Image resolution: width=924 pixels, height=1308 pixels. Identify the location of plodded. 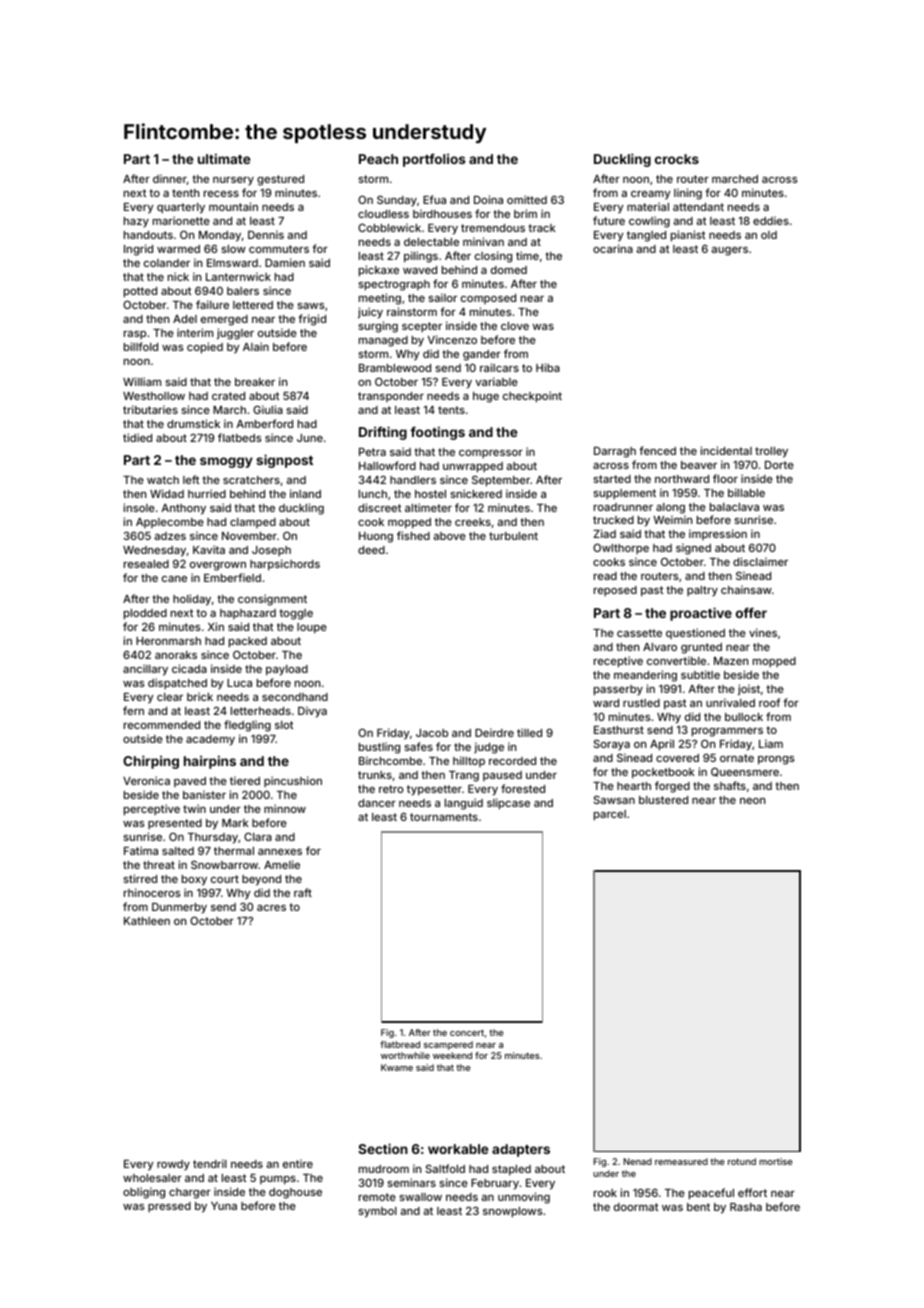
(145, 614).
